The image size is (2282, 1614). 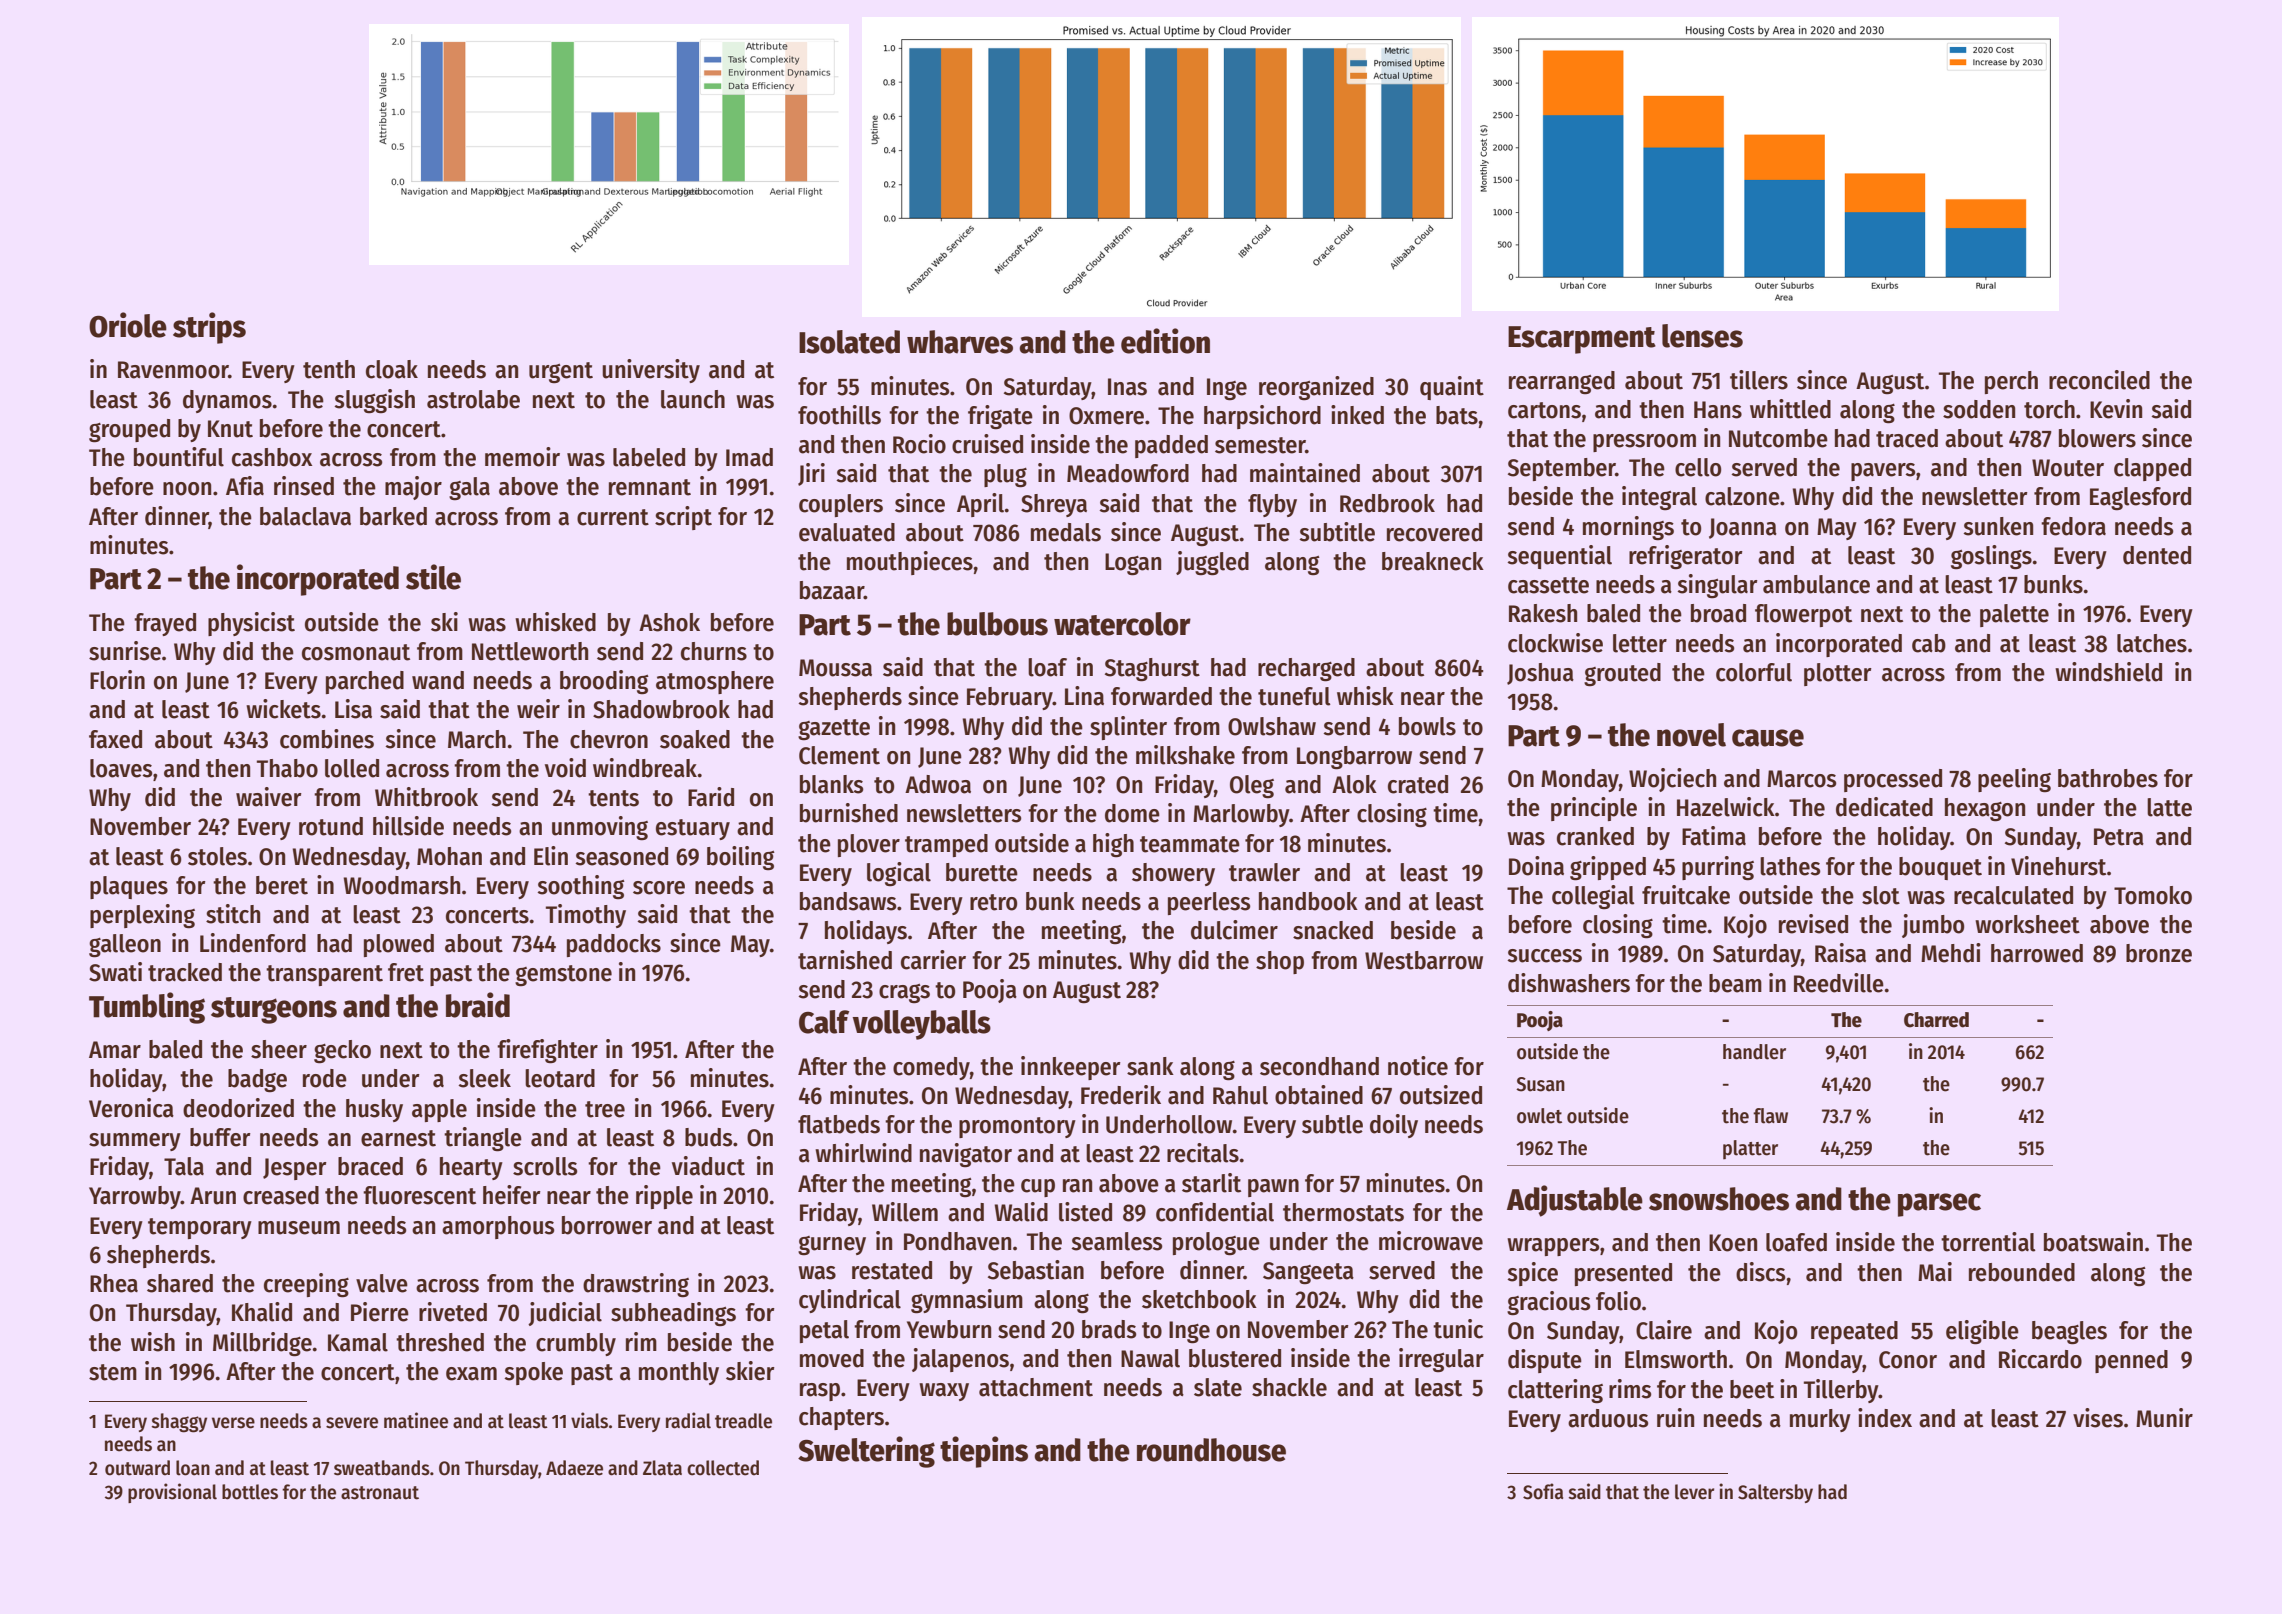 I want to click on colorful, so click(x=1754, y=672).
